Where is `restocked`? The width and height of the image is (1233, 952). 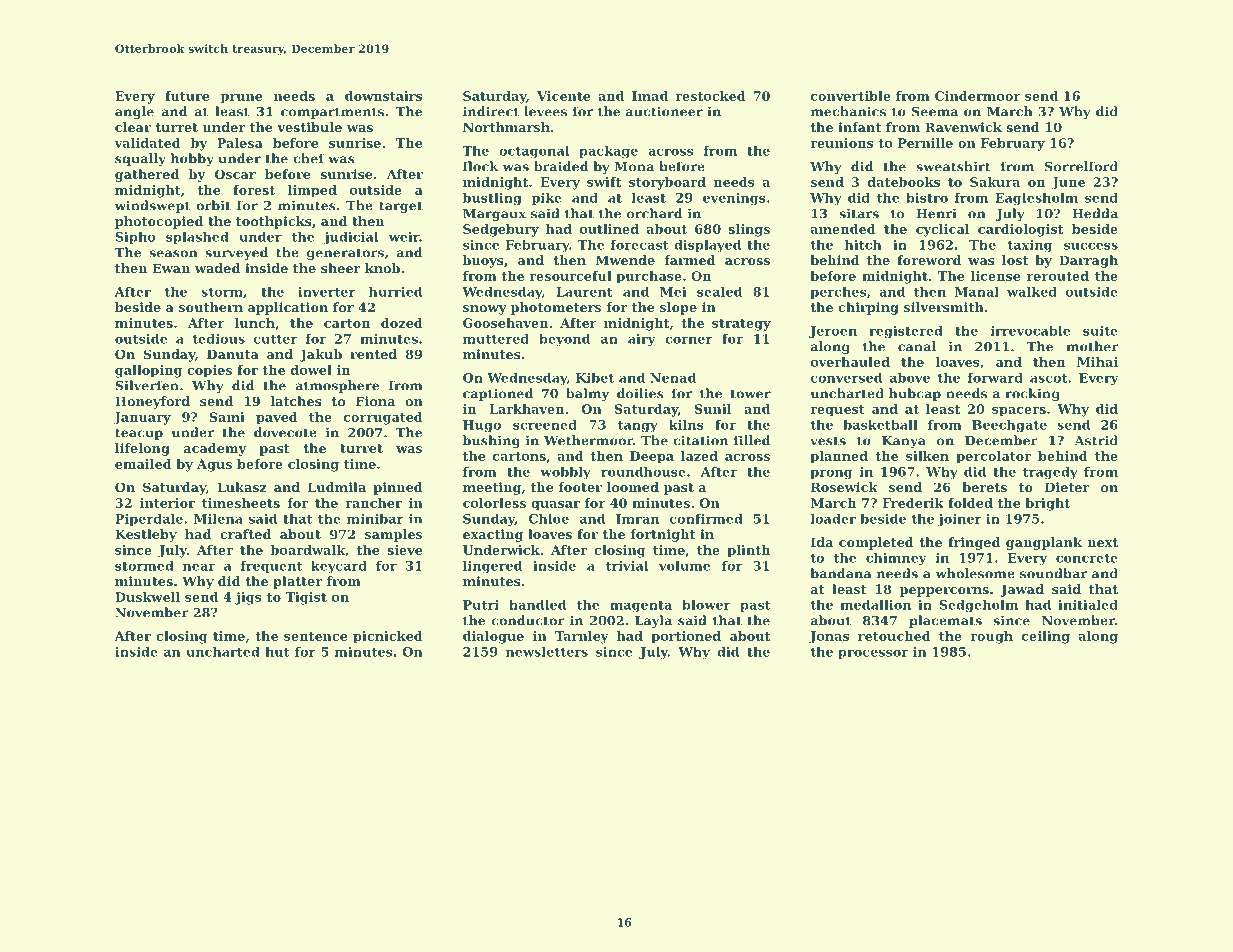
restocked is located at coordinates (710, 96).
